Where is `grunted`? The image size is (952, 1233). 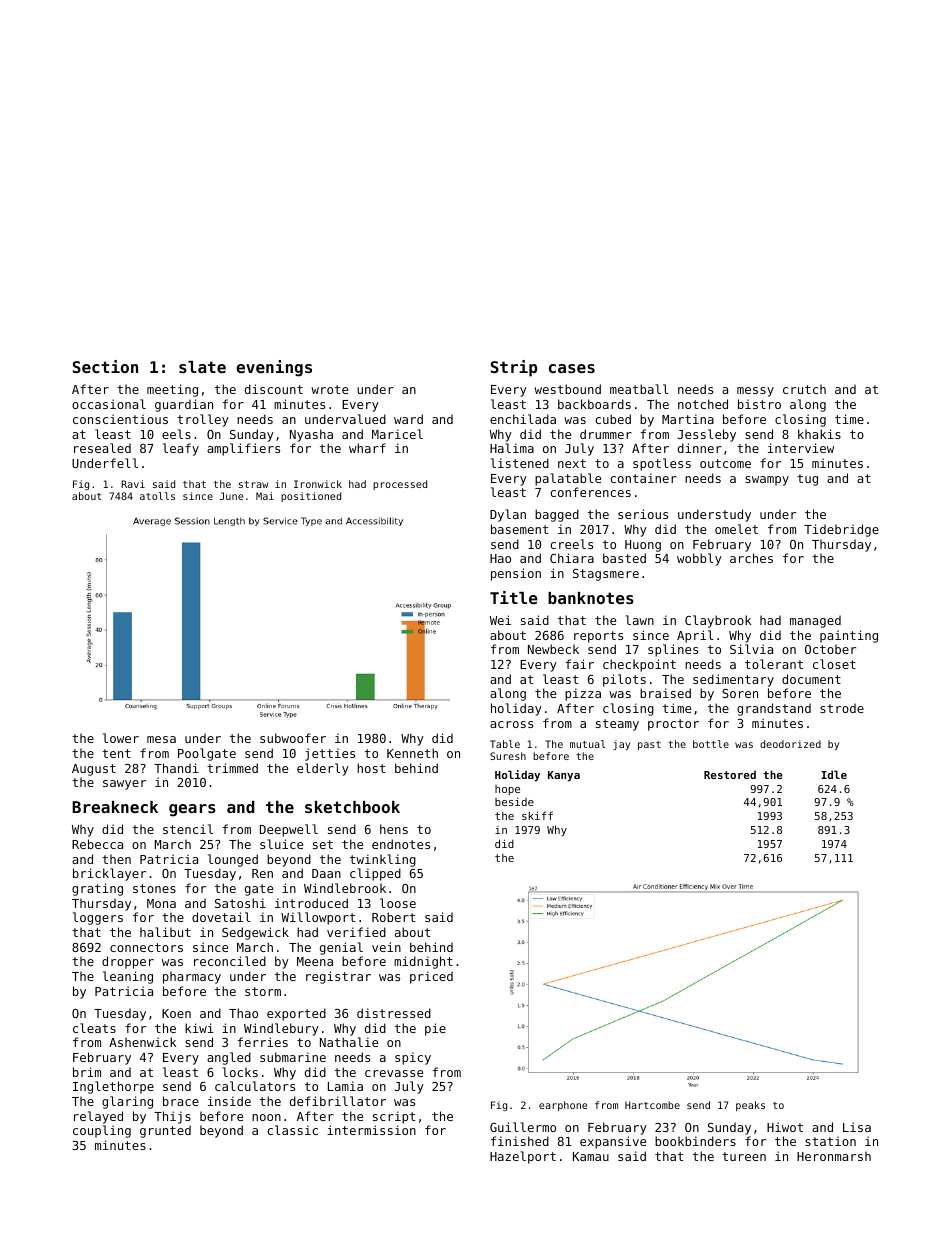 grunted is located at coordinates (165, 1131).
